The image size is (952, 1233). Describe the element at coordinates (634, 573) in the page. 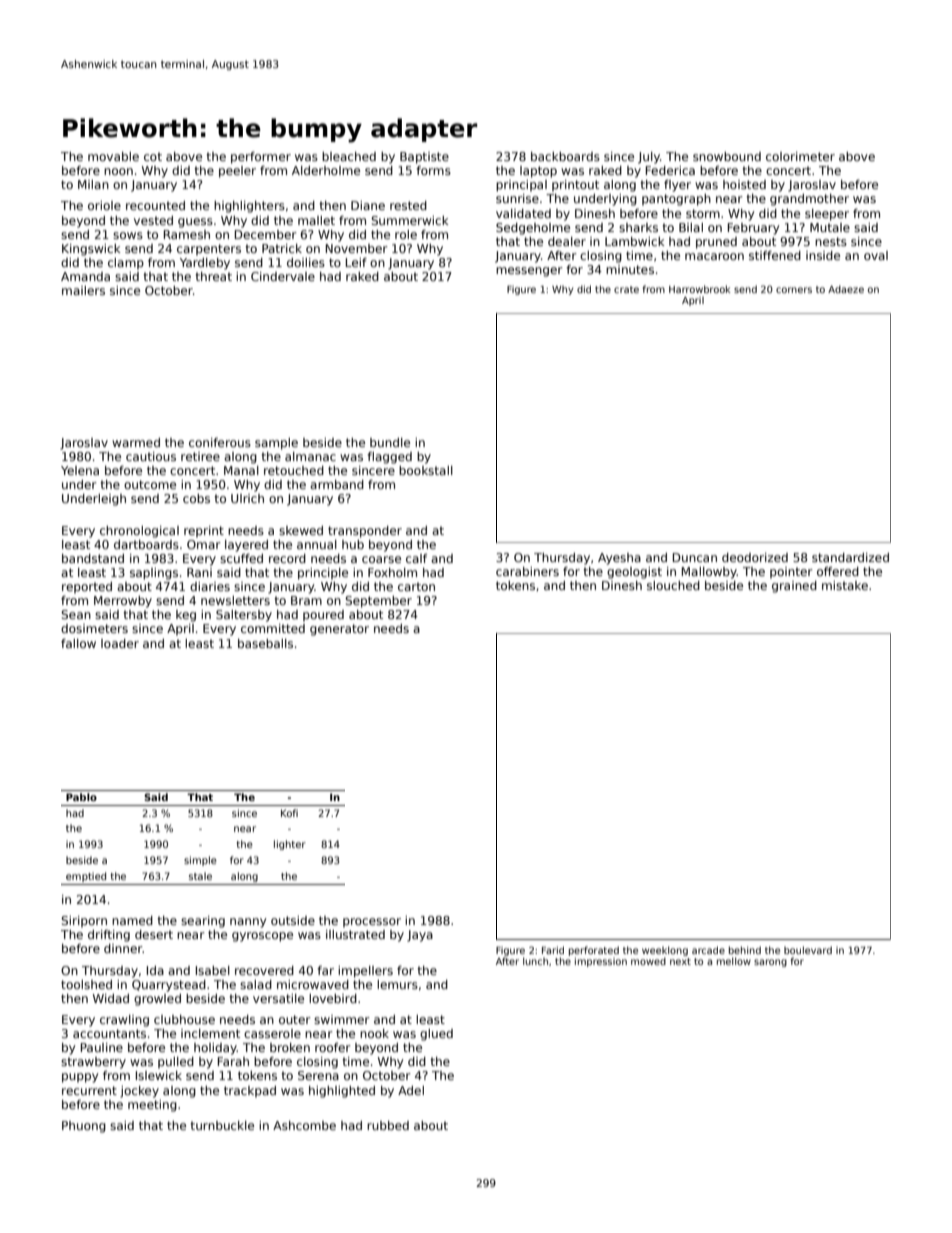

I see `geologist` at that location.
